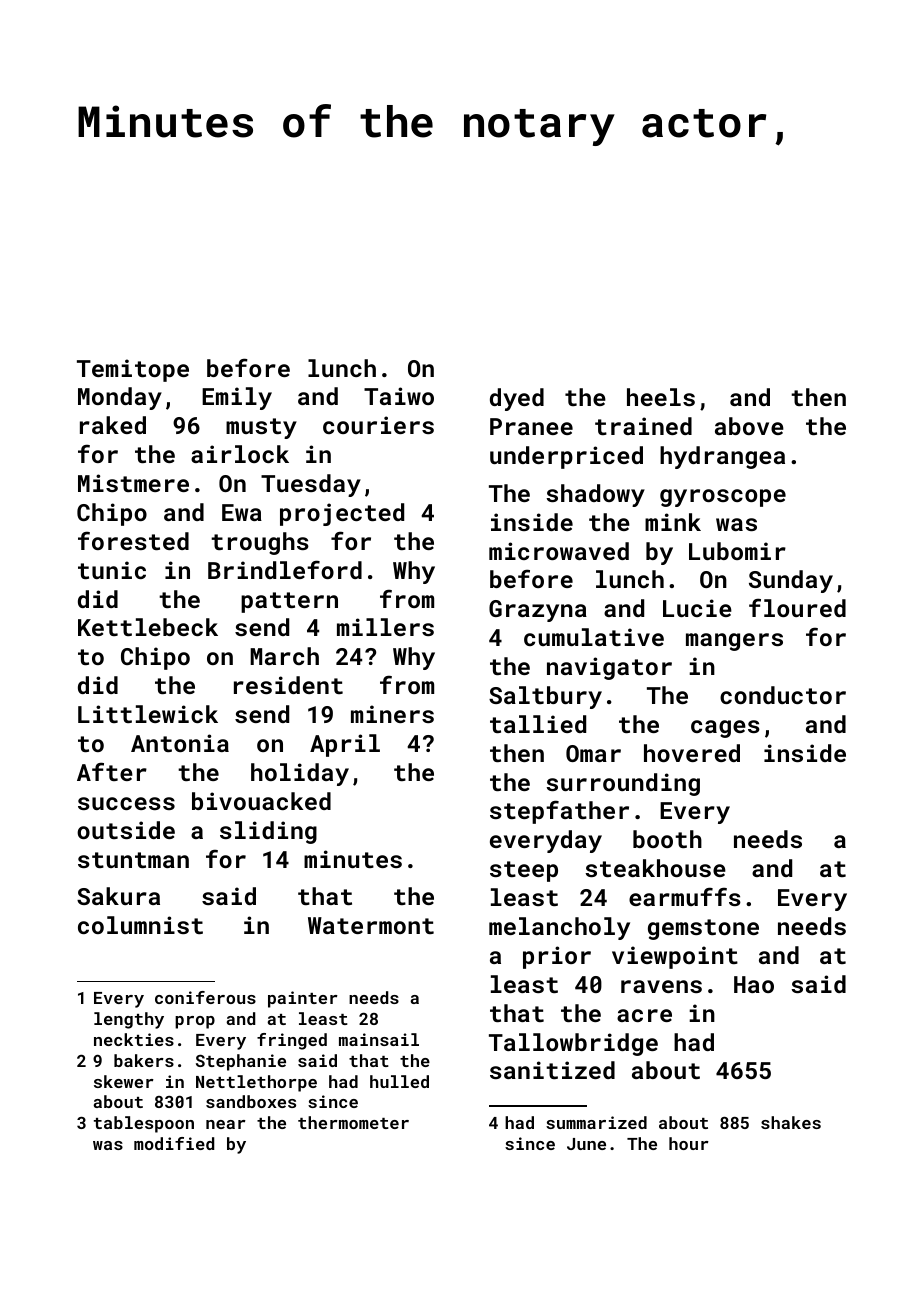  What do you see at coordinates (129, 1020) in the page?
I see `lengthy` at bounding box center [129, 1020].
